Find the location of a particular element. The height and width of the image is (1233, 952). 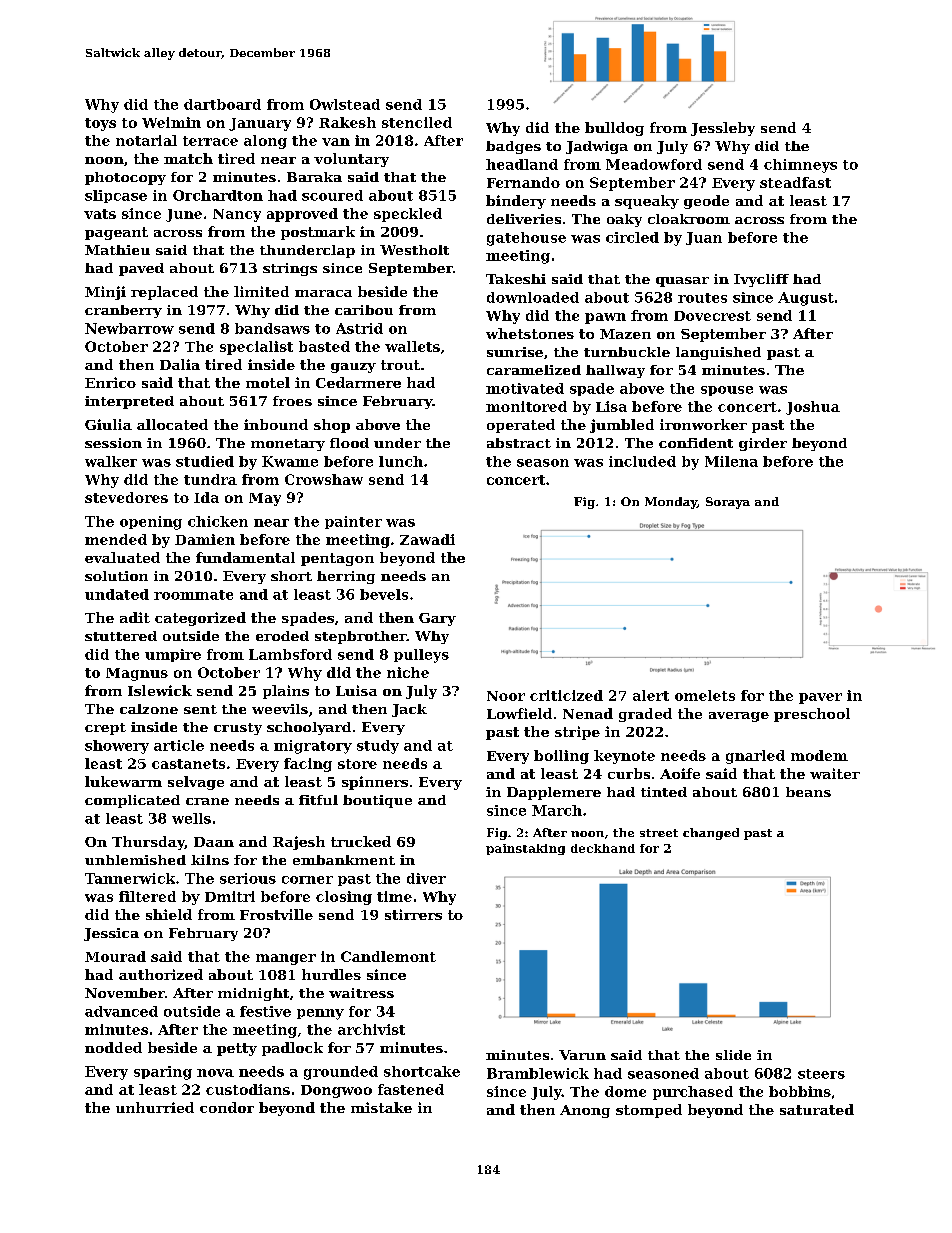

postmark is located at coordinates (318, 233).
